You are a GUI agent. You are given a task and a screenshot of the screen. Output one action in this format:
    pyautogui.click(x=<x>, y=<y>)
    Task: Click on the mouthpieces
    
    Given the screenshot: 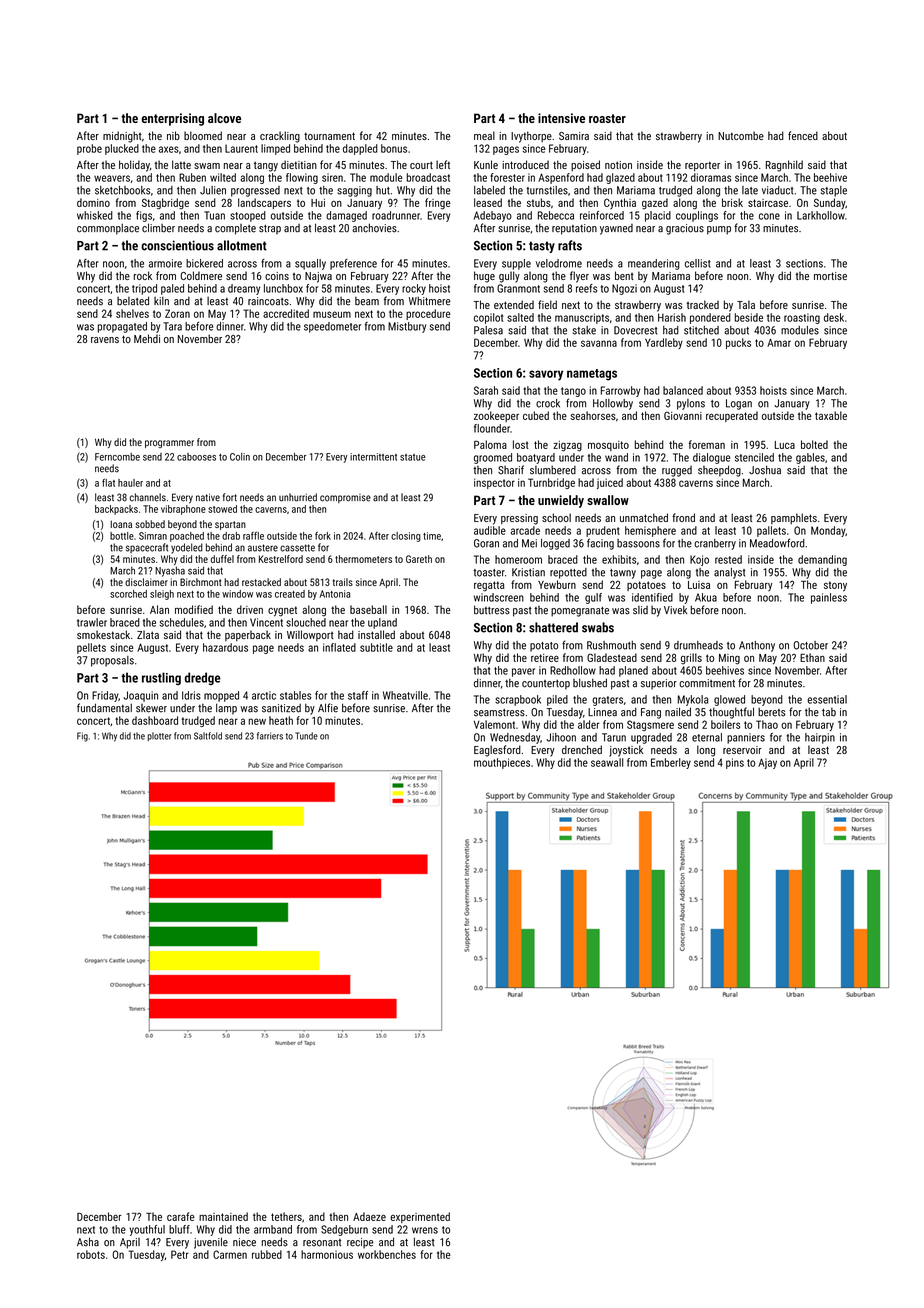 What is the action you would take?
    pyautogui.click(x=502, y=763)
